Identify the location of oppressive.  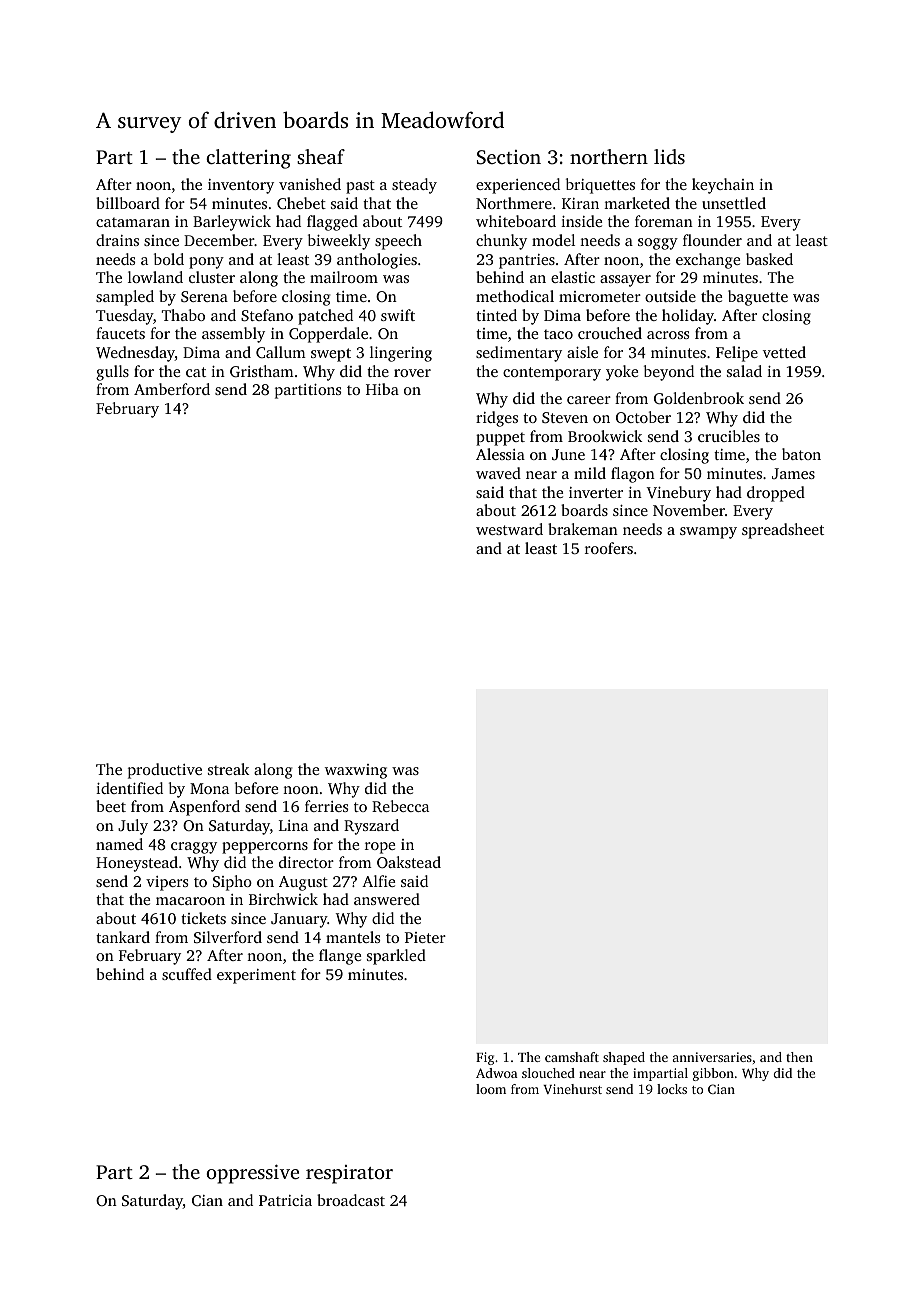
(252, 1174).
